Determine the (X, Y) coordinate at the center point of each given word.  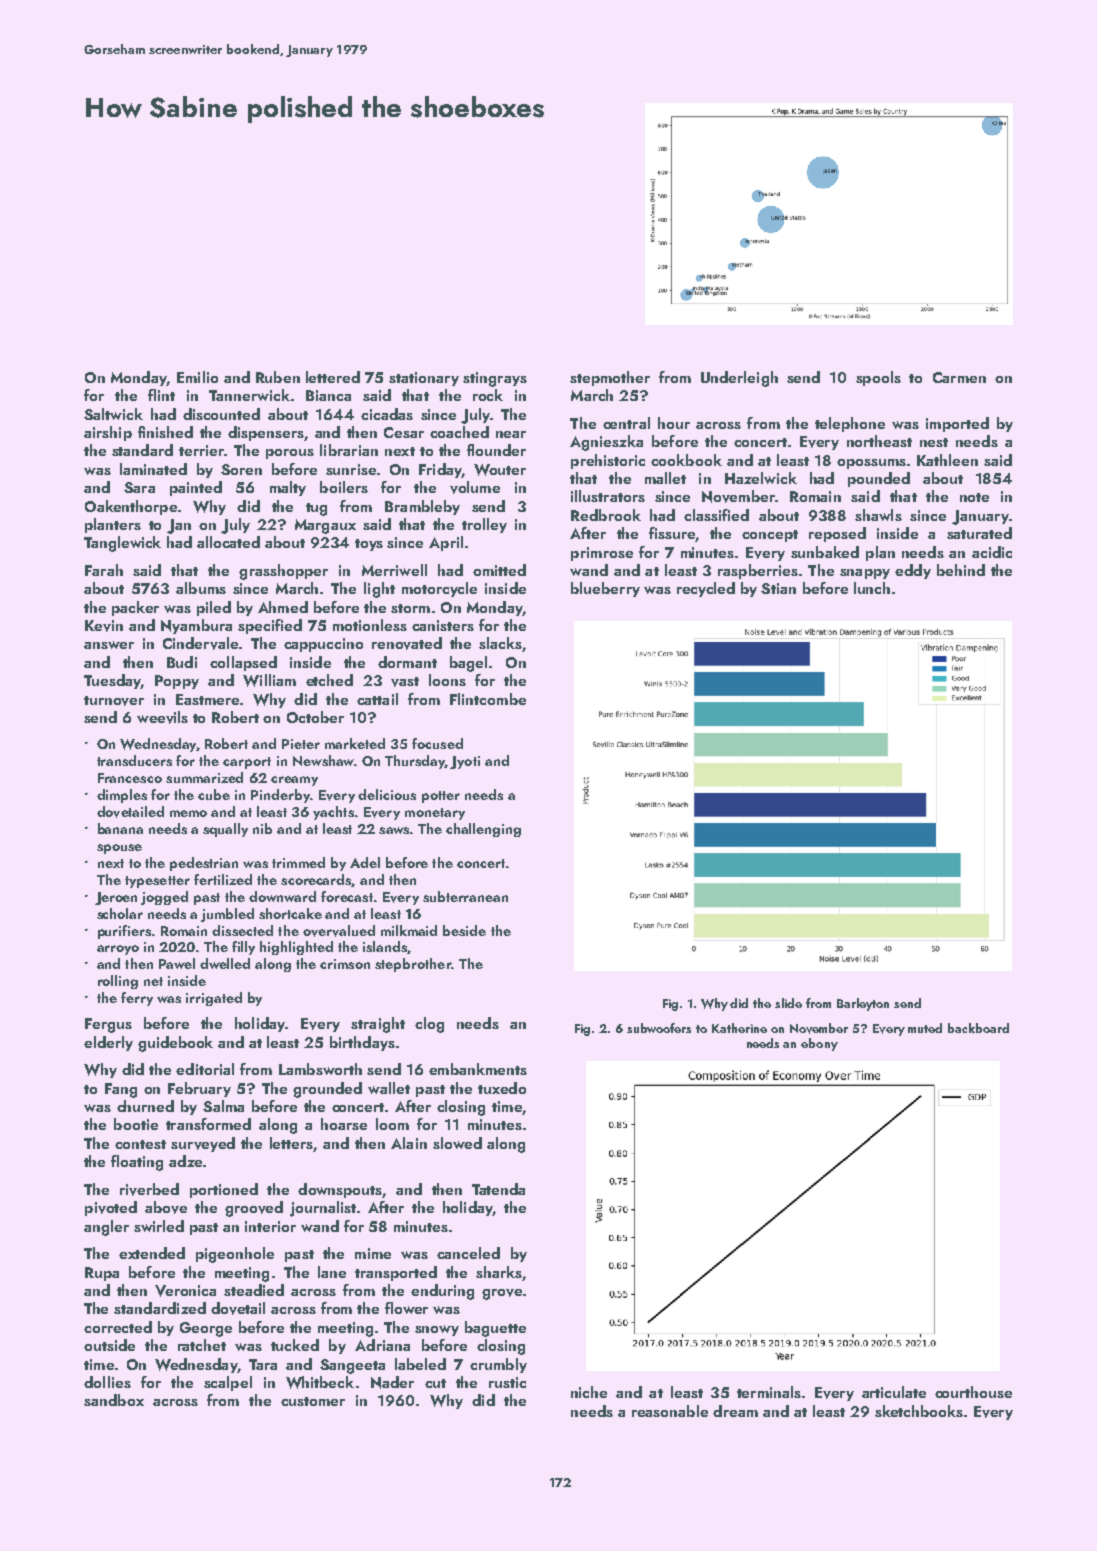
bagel (468, 664)
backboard (978, 1028)
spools (878, 378)
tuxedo (502, 1088)
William (269, 680)
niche (589, 1392)
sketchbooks (919, 1411)
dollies (107, 1382)
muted (925, 1028)
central (626, 423)
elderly (108, 1043)
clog (429, 1025)
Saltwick (113, 414)
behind (961, 570)
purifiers (124, 932)
